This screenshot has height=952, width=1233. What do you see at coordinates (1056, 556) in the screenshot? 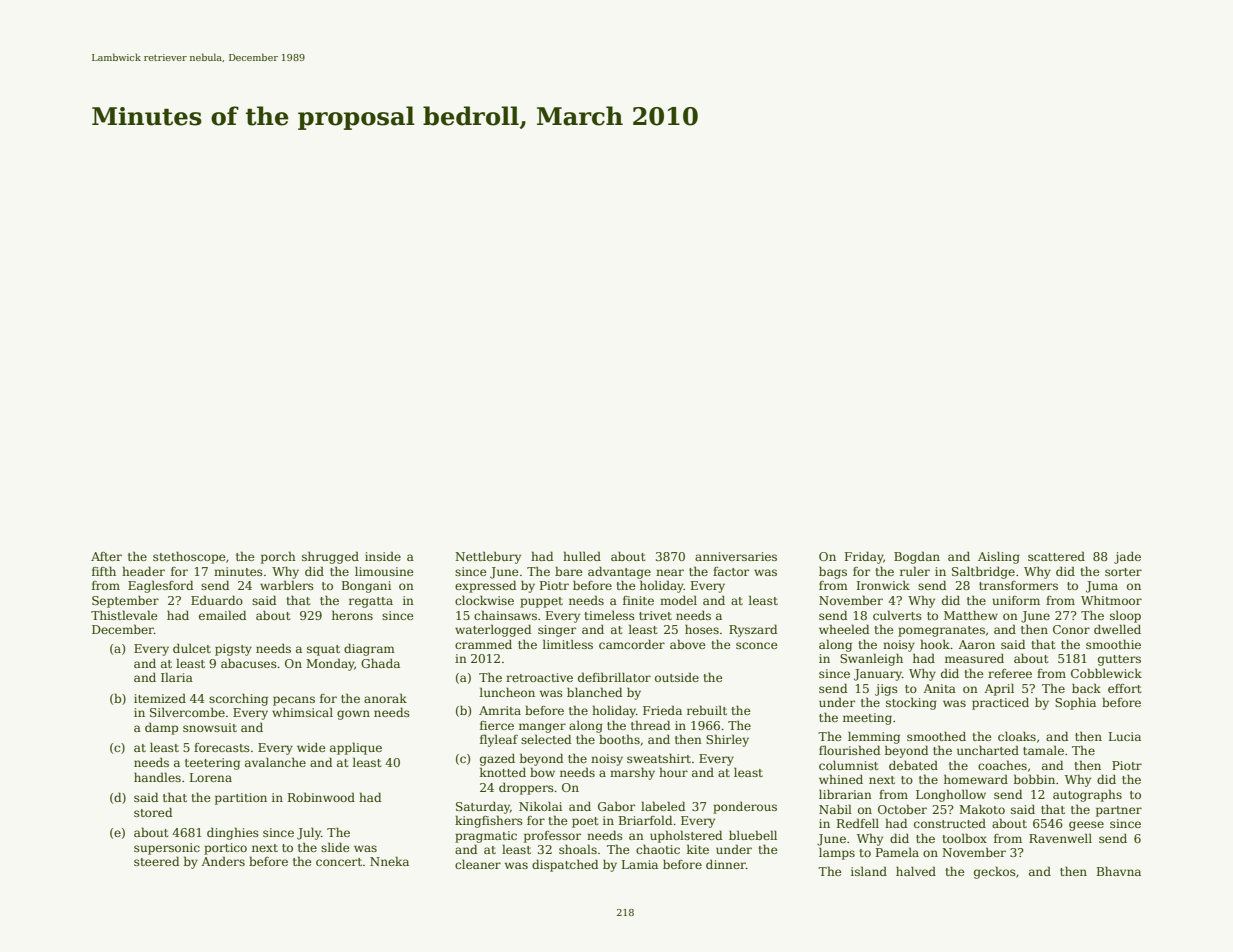
I see `scattered` at bounding box center [1056, 556].
